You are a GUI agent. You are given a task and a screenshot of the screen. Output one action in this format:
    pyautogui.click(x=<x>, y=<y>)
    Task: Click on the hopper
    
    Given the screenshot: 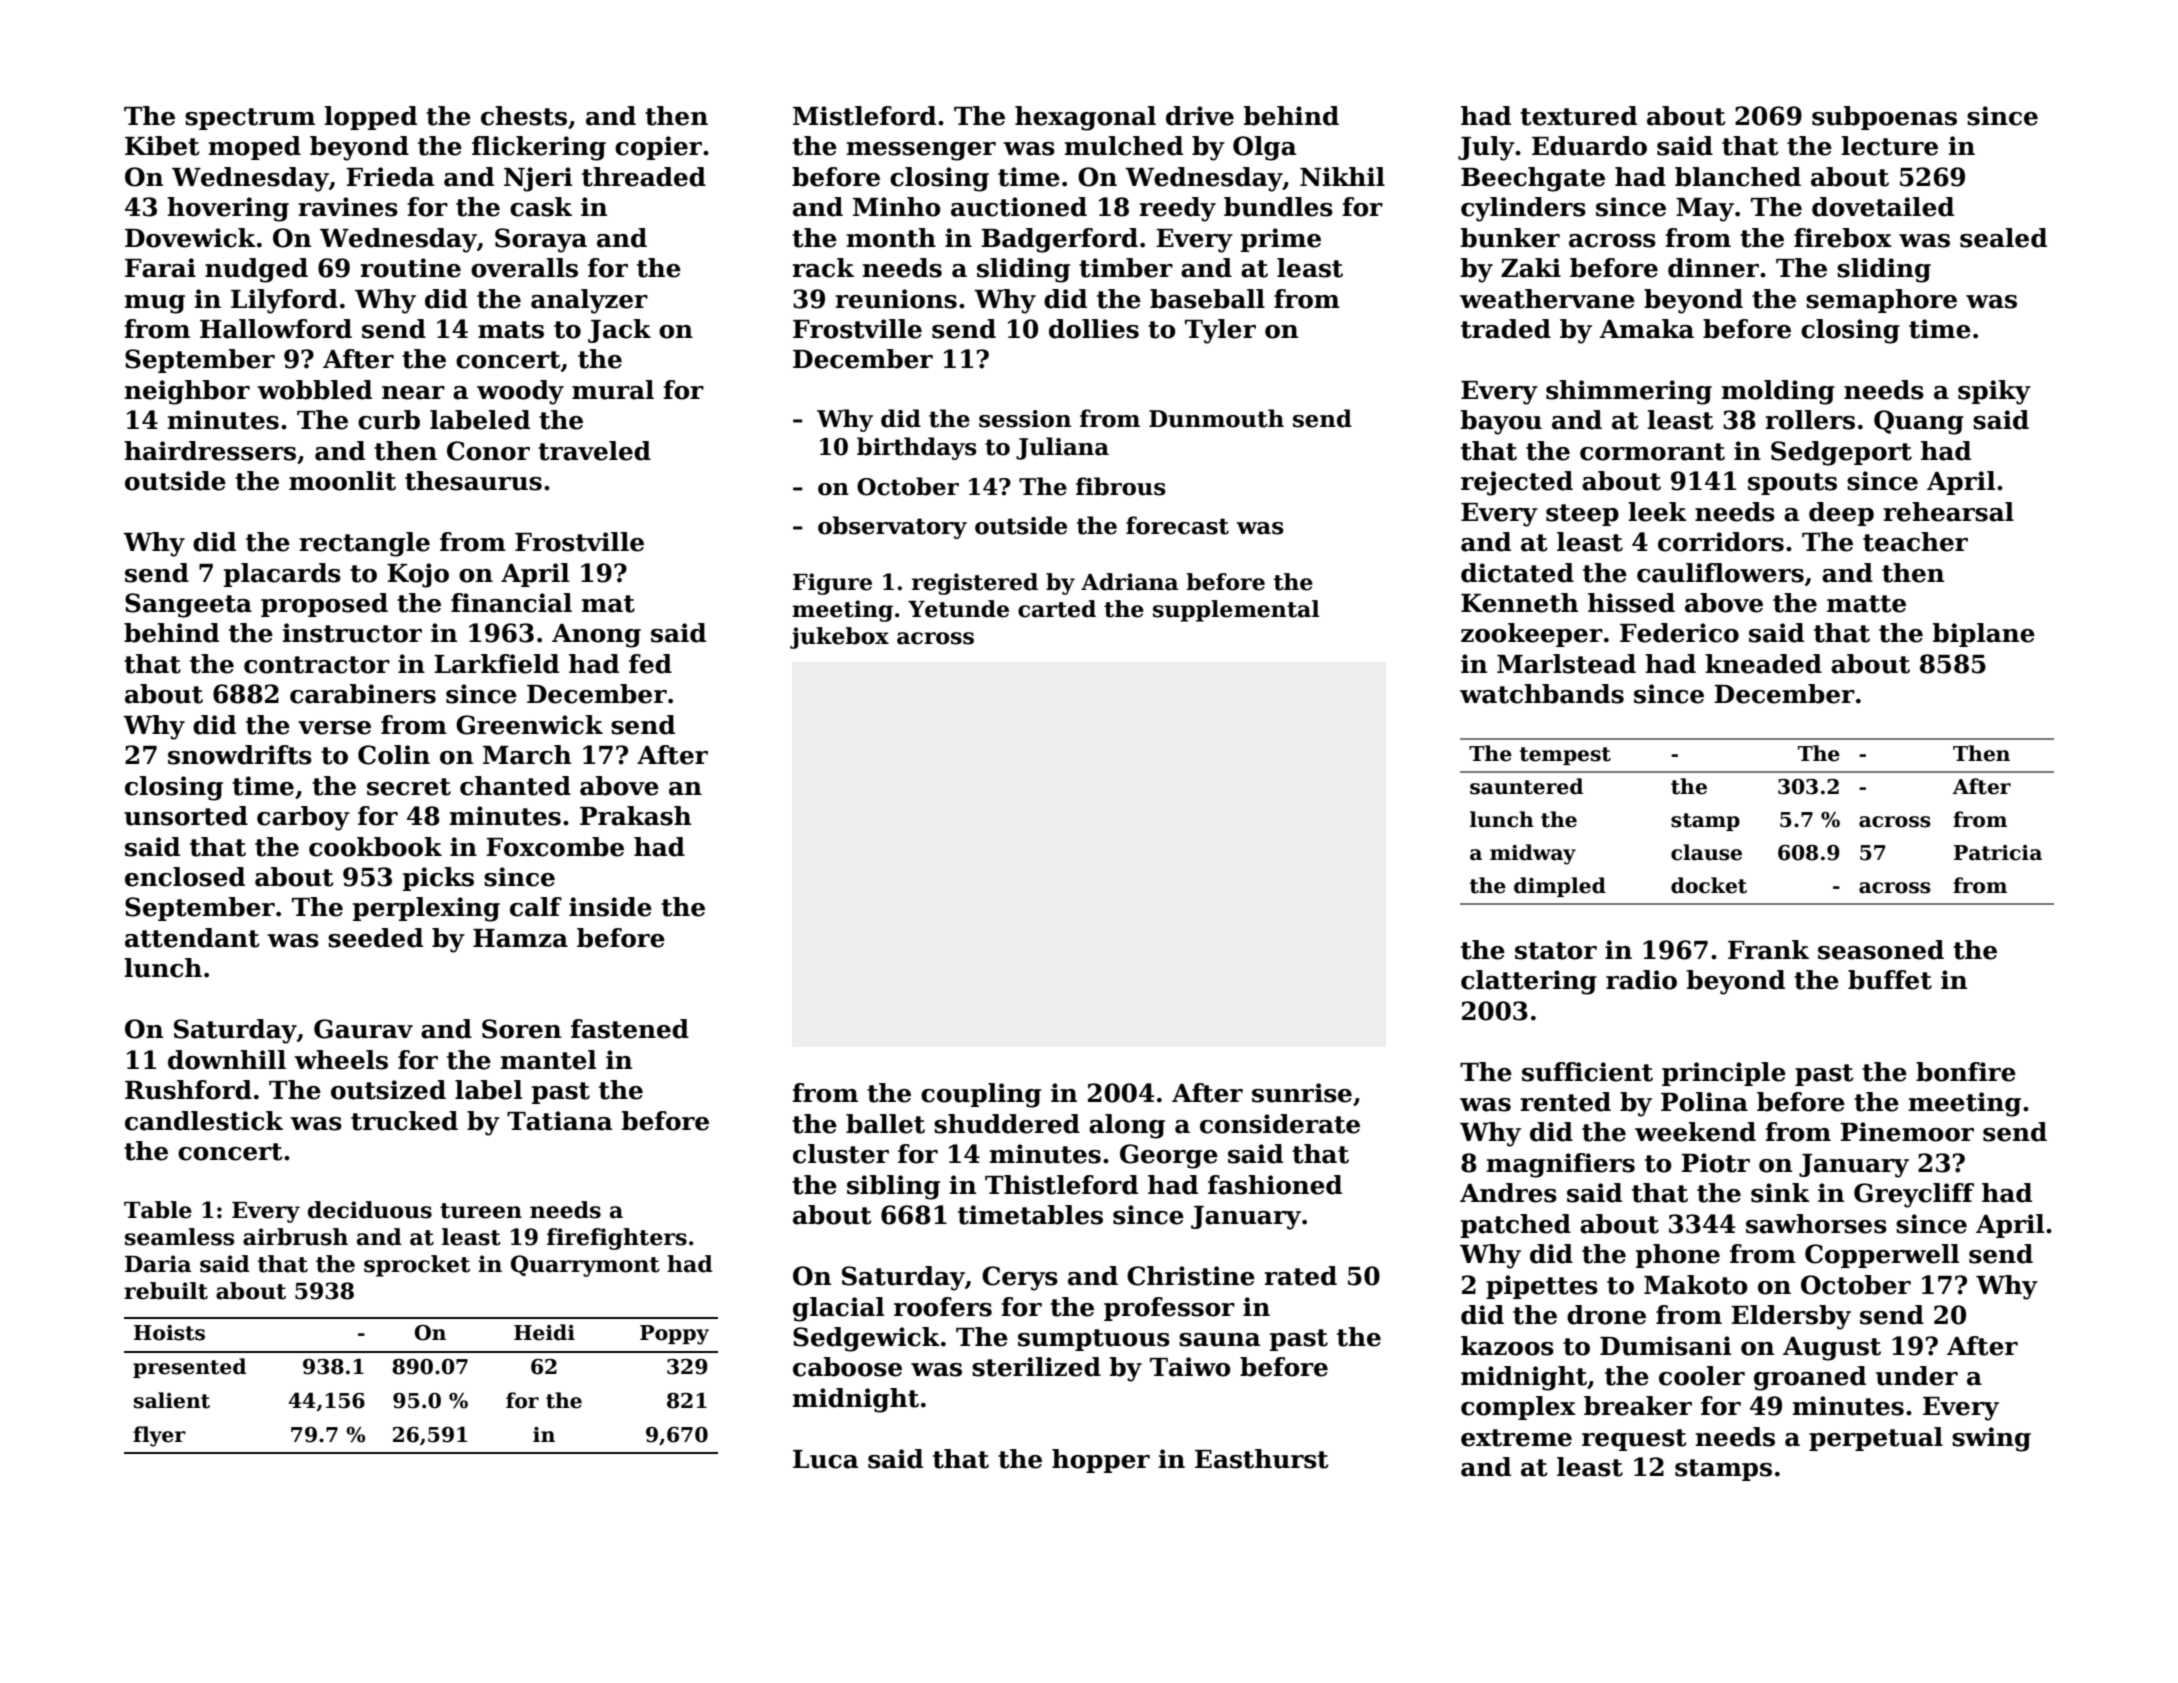 What is the action you would take?
    pyautogui.click(x=1101, y=1461)
